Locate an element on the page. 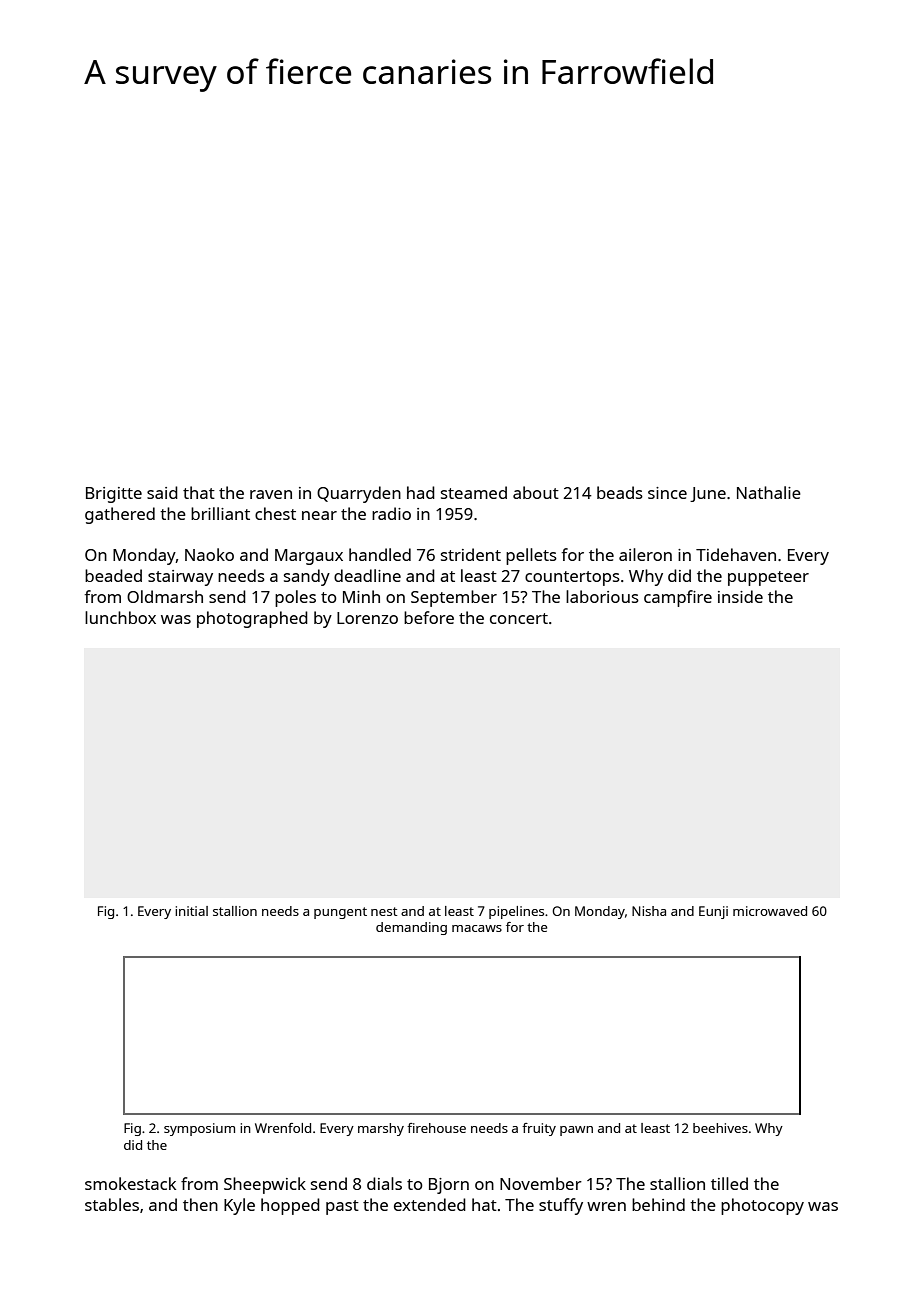 The width and height of the document is (924, 1308). extended is located at coordinates (430, 1204).
